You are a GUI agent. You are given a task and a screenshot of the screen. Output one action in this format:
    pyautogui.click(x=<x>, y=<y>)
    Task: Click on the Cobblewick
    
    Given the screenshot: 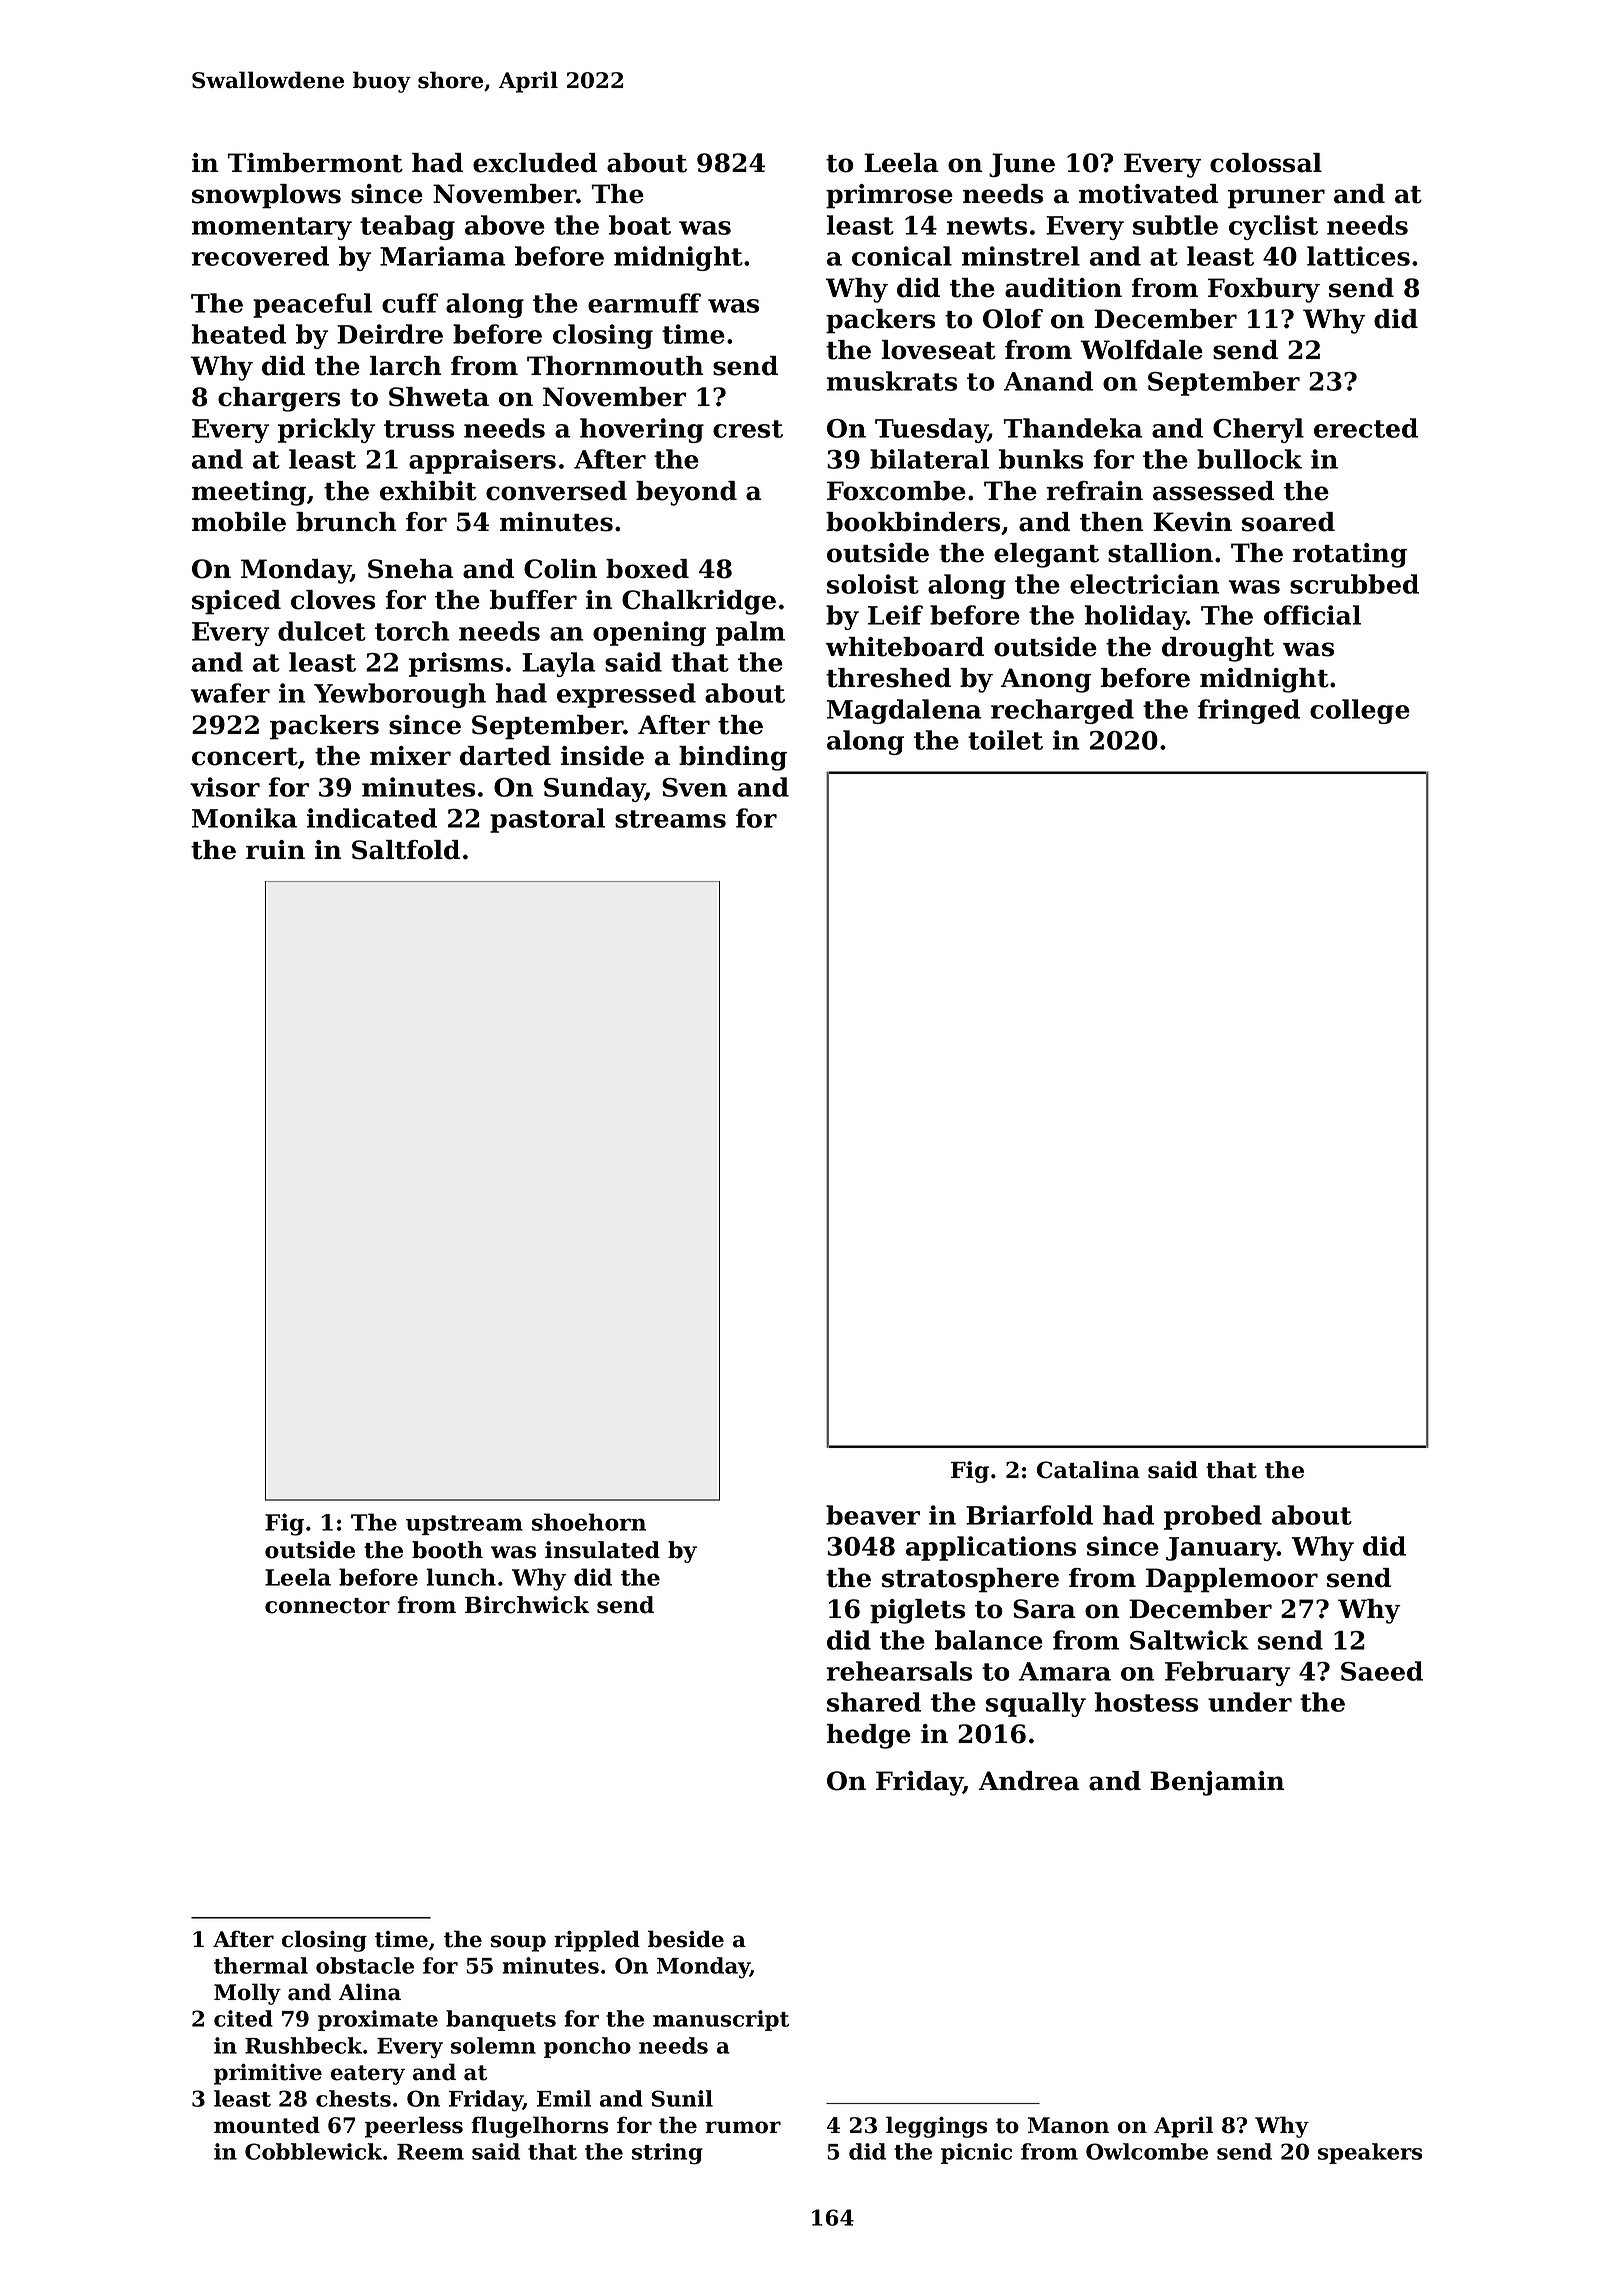 What is the action you would take?
    pyautogui.click(x=313, y=2151)
